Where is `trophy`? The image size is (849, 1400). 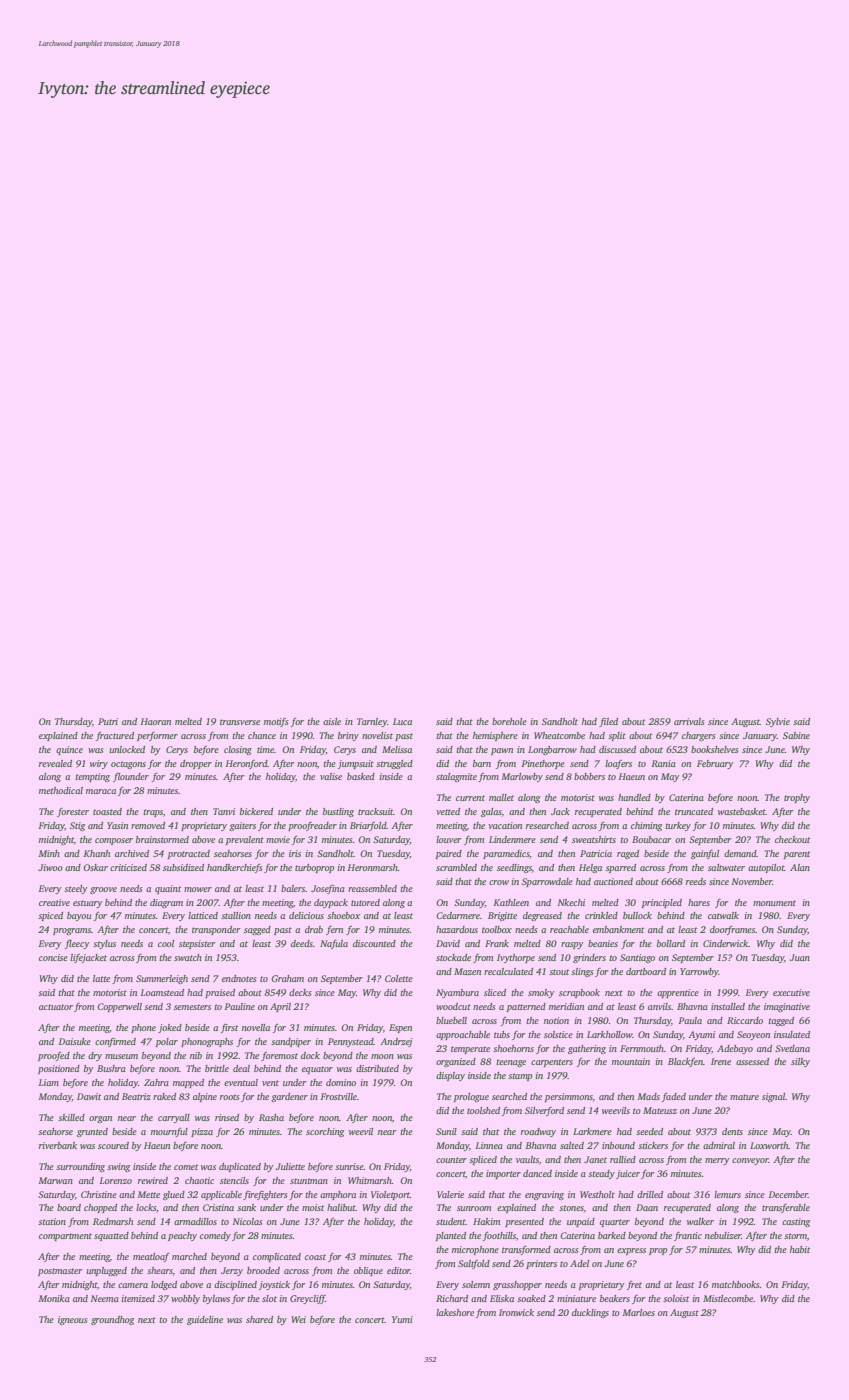
trophy is located at coordinates (797, 798).
